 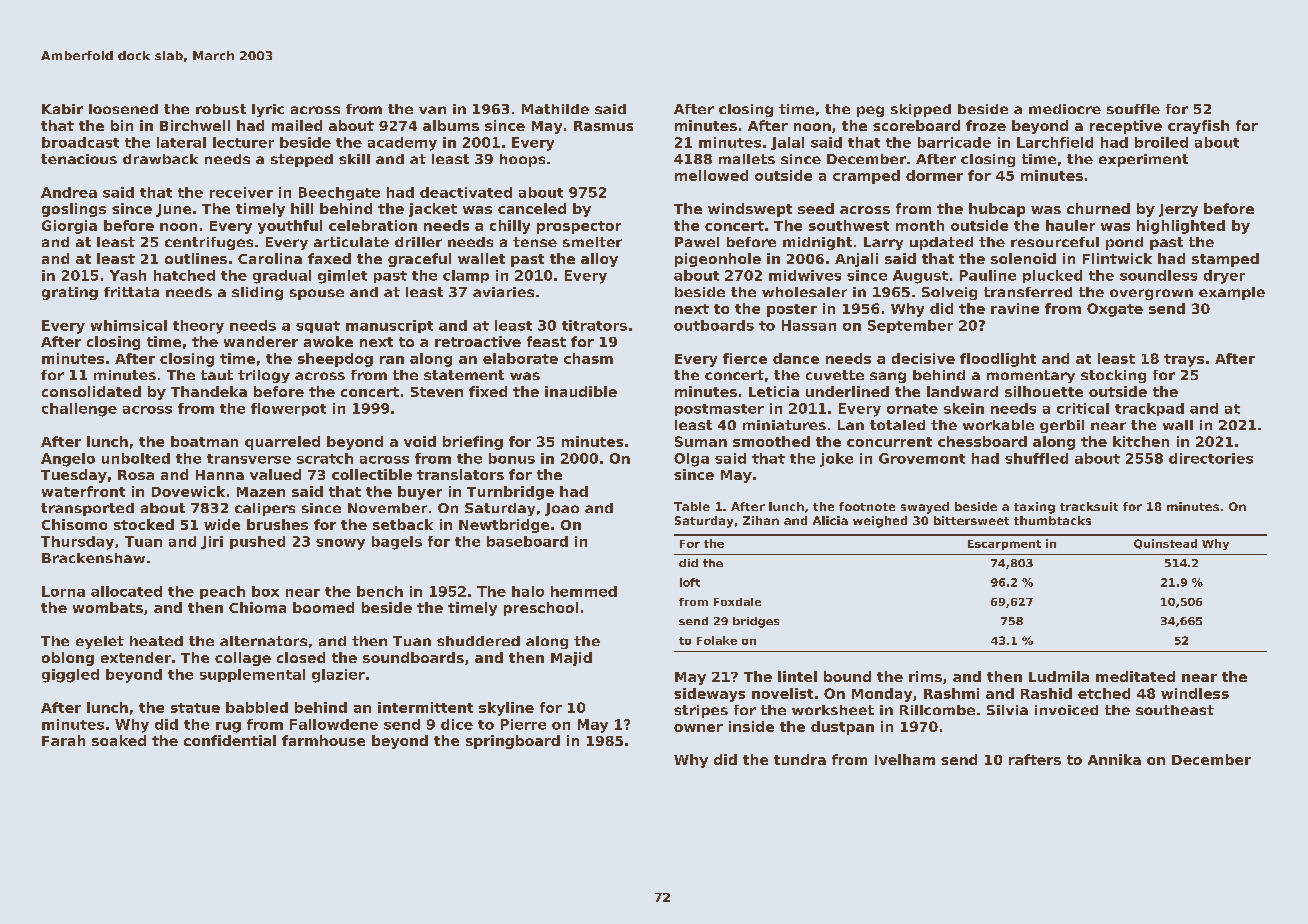 What do you see at coordinates (91, 391) in the document?
I see `consolidated` at bounding box center [91, 391].
